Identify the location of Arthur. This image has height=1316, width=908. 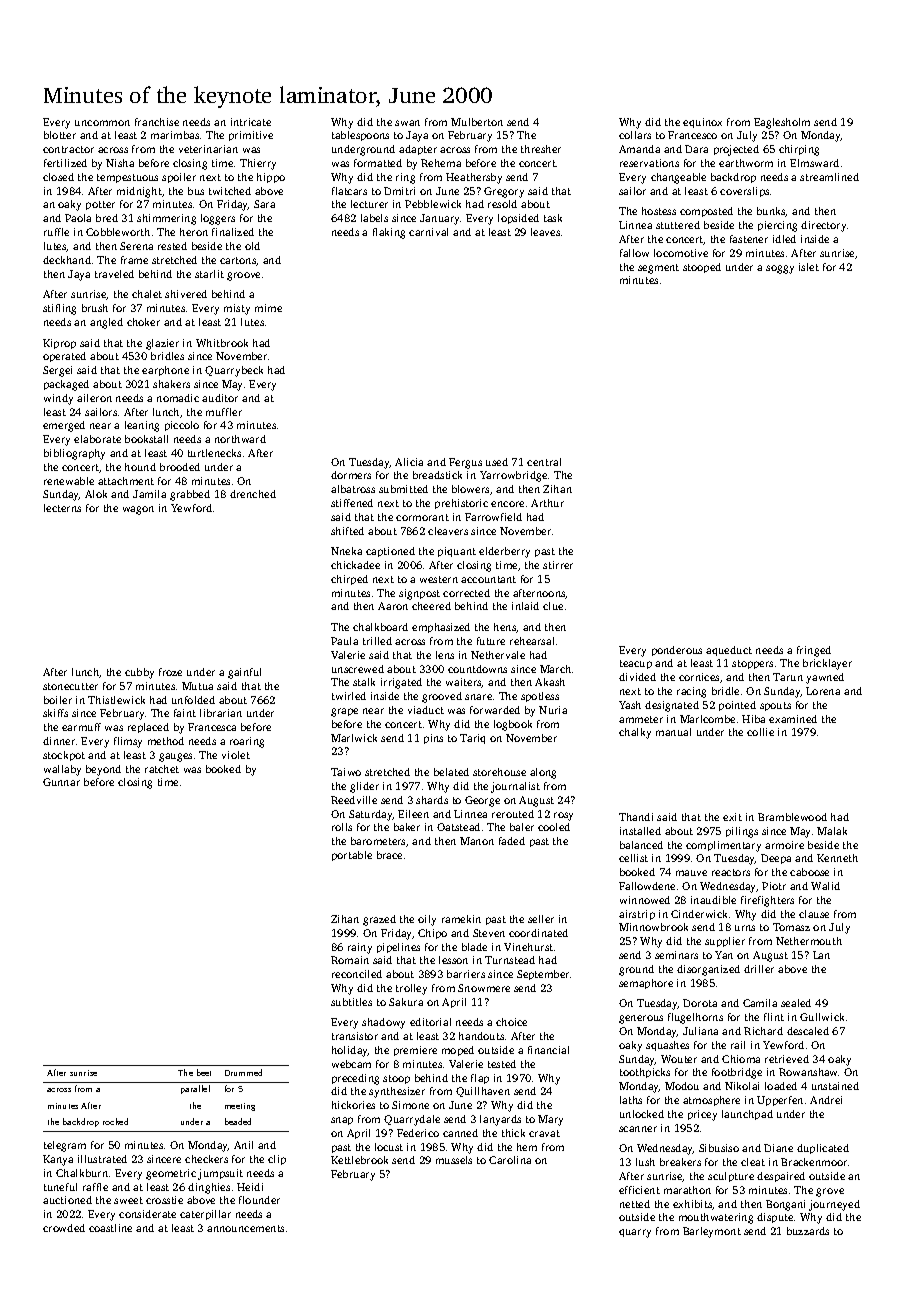
(547, 503).
